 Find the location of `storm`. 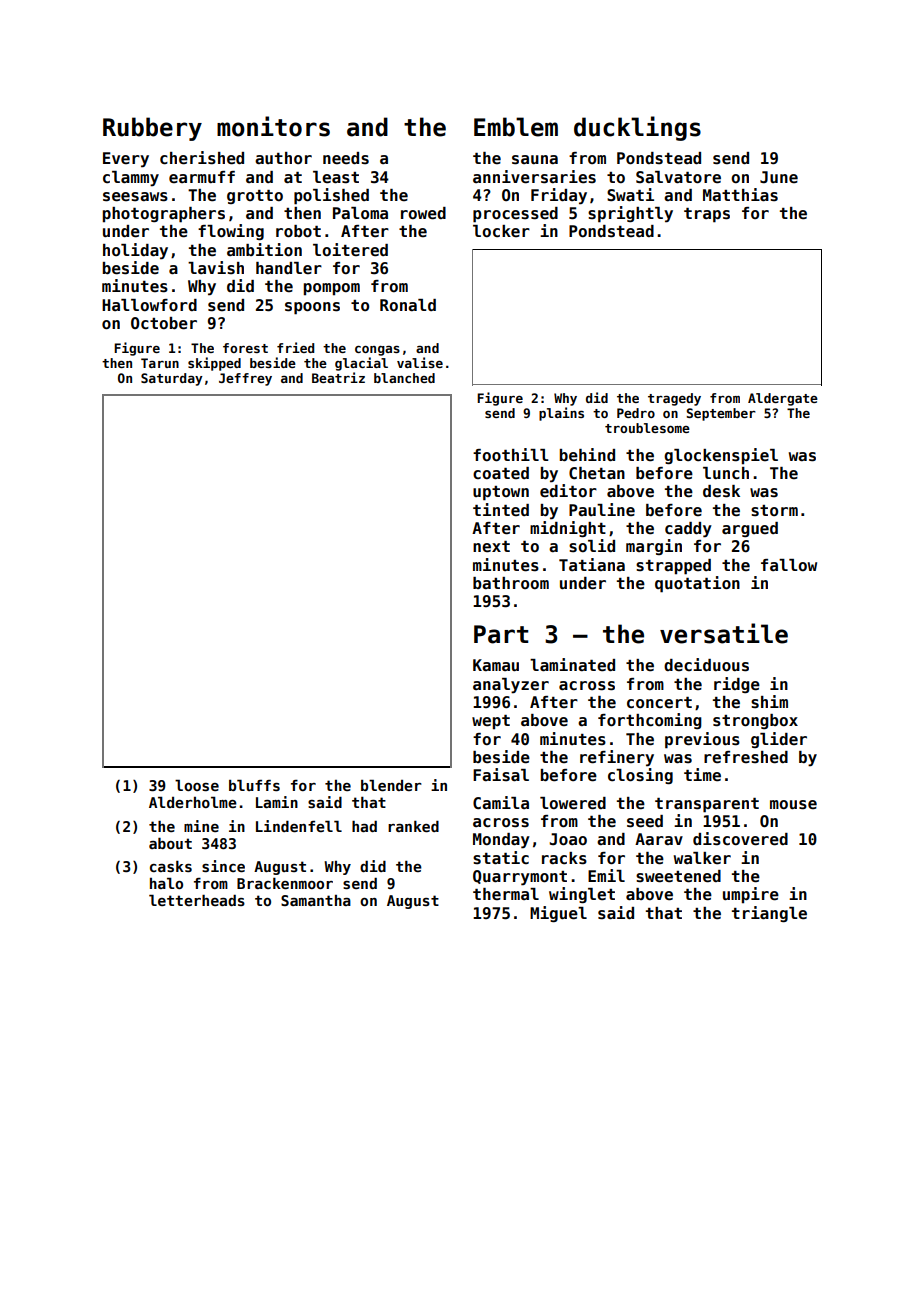

storm is located at coordinates (774, 511).
